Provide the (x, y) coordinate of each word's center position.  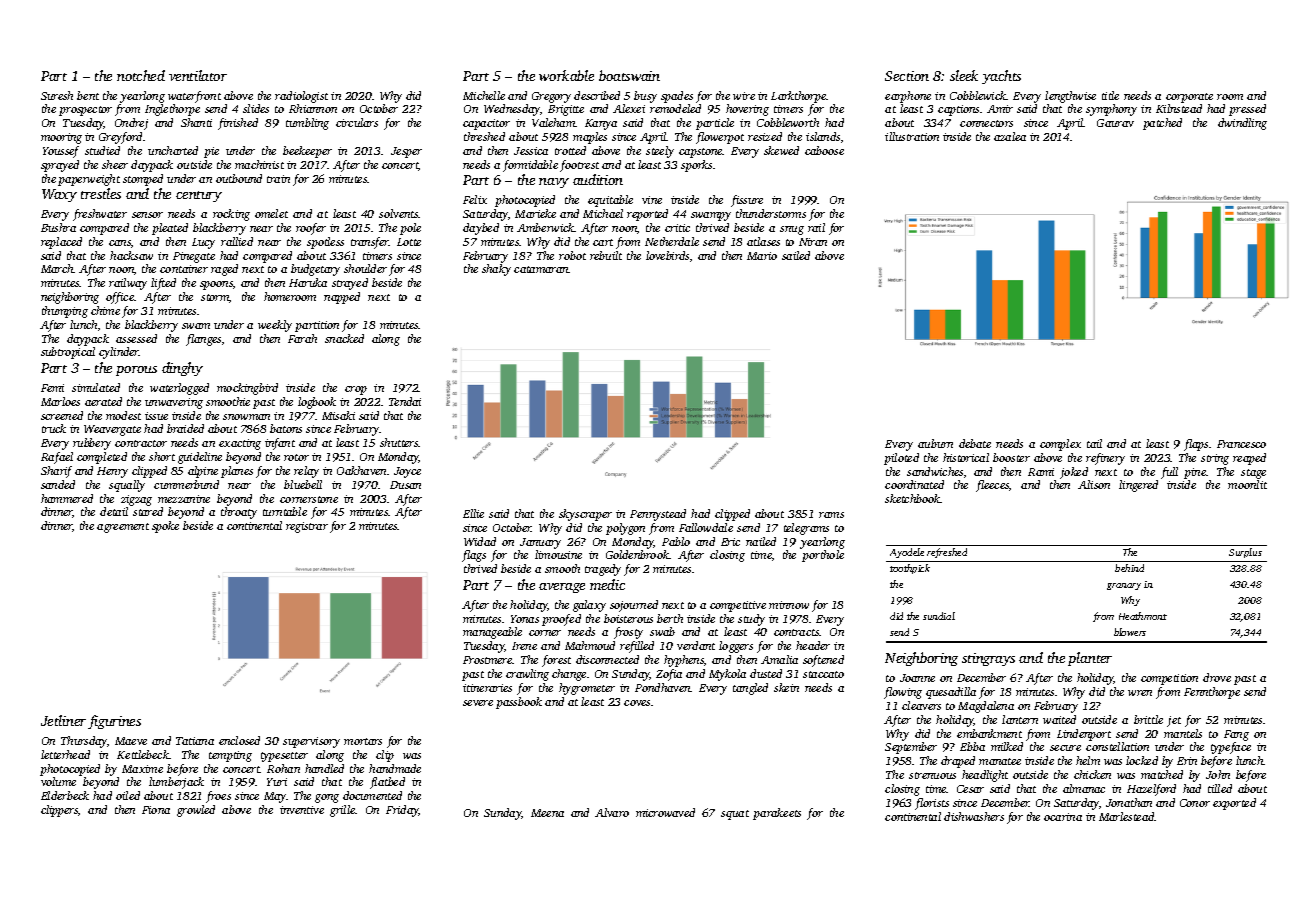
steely (660, 152)
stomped (143, 180)
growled (196, 811)
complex (1060, 445)
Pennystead (658, 515)
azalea (1010, 136)
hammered (67, 498)
